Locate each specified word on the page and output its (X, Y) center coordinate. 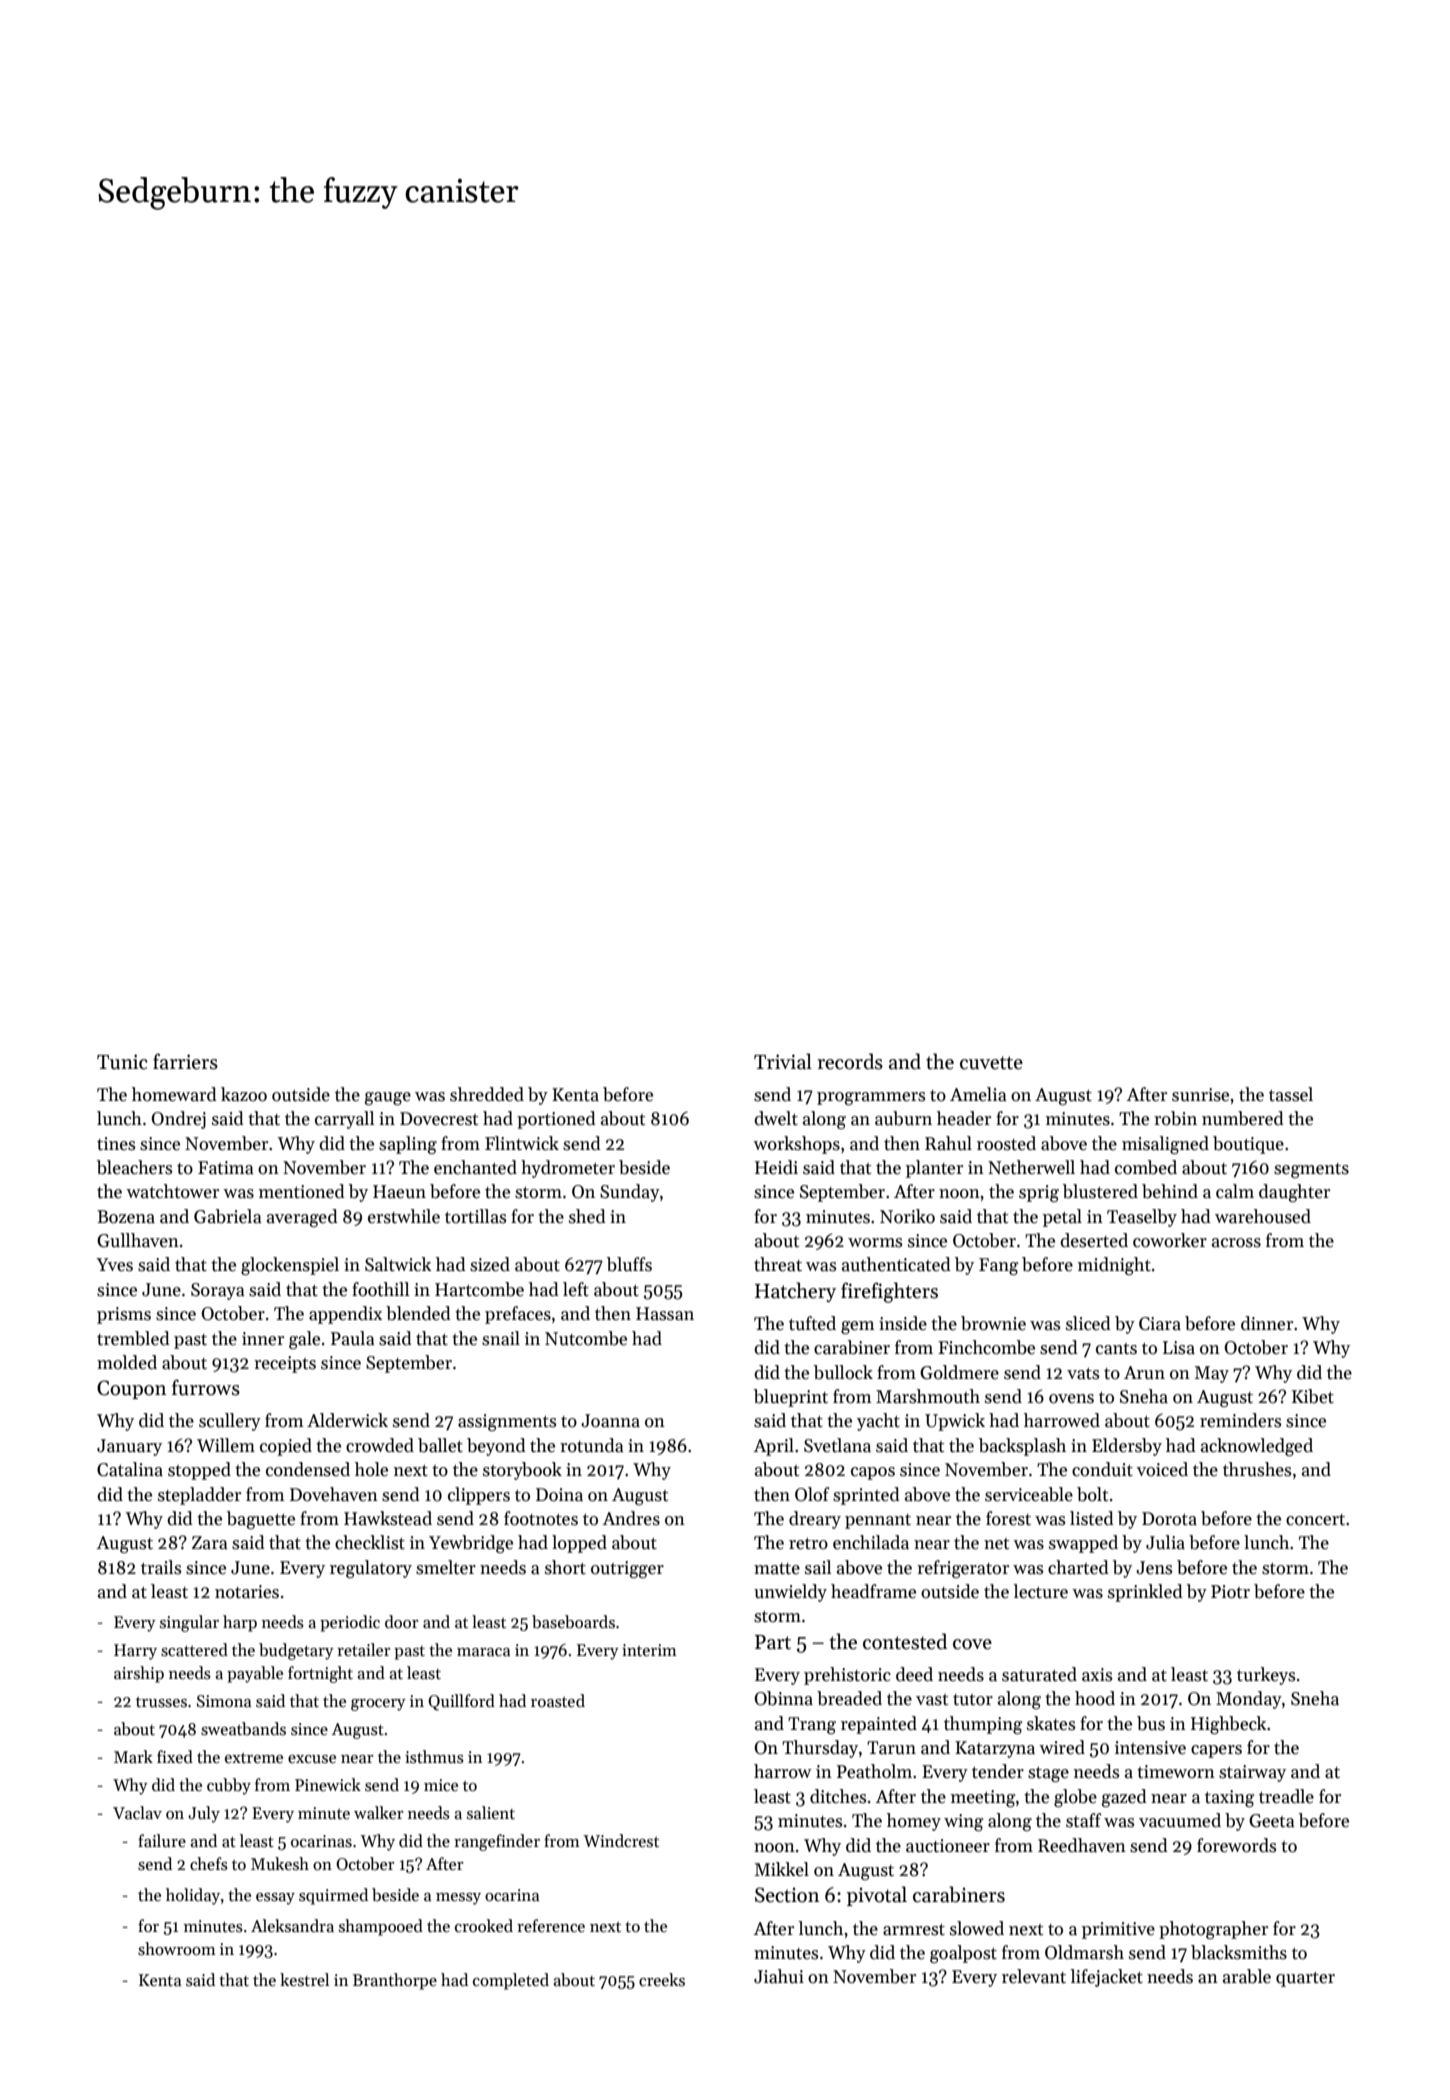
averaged (302, 1218)
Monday (1249, 1700)
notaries (247, 1592)
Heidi (776, 1167)
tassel (1291, 1094)
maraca (483, 1652)
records (850, 1061)
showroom (177, 1949)
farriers (185, 1061)
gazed (1124, 1798)
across (1236, 1243)
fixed (175, 1757)
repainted (879, 1725)
